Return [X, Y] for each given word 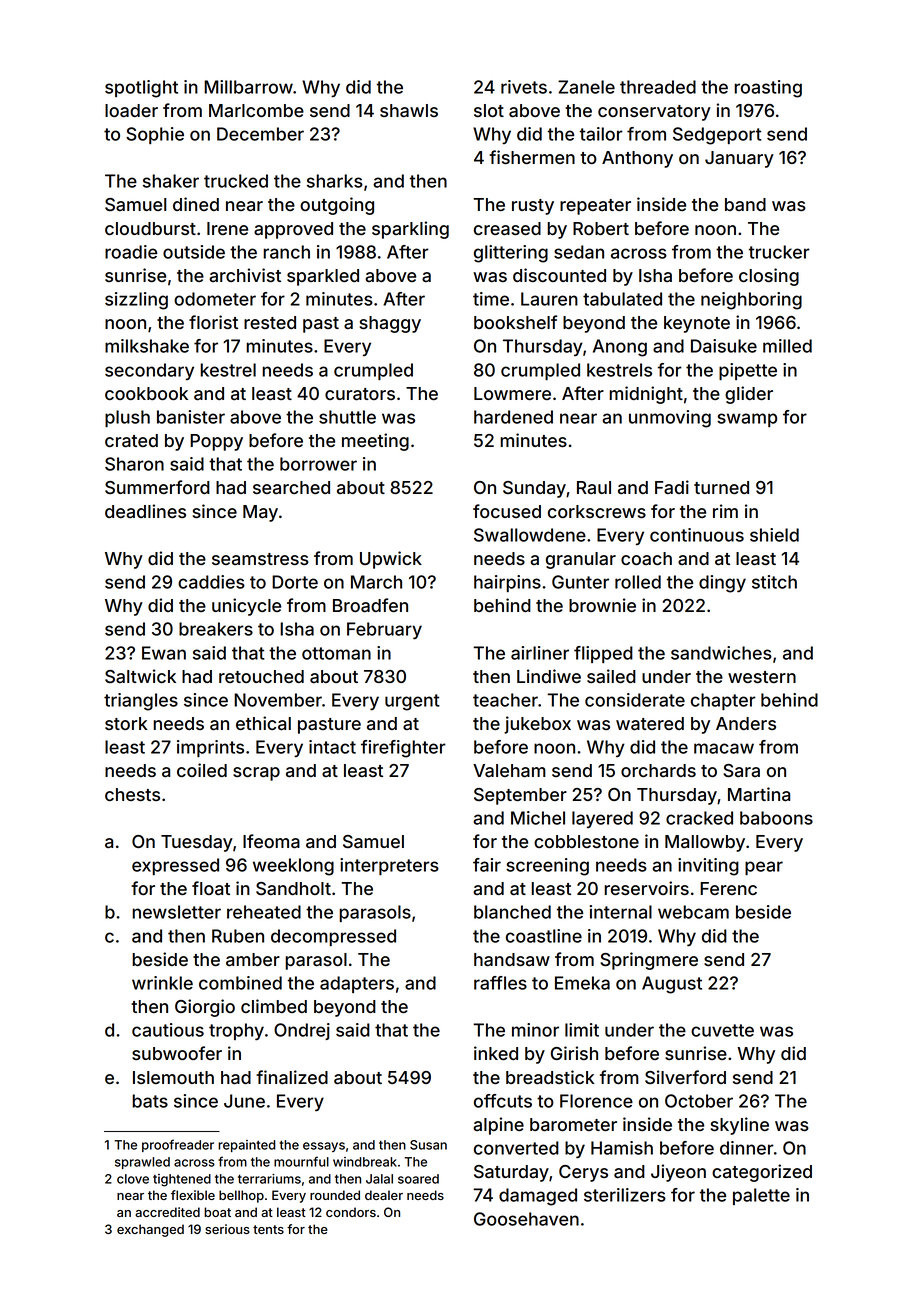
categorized [762, 1173]
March [376, 582]
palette [761, 1196]
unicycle [246, 607]
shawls [409, 110]
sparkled [323, 277]
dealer [384, 1195]
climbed [274, 1006]
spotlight [141, 89]
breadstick [550, 1077]
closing [769, 277]
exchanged [150, 1230]
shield [774, 535]
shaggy [390, 324]
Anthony [637, 159]
